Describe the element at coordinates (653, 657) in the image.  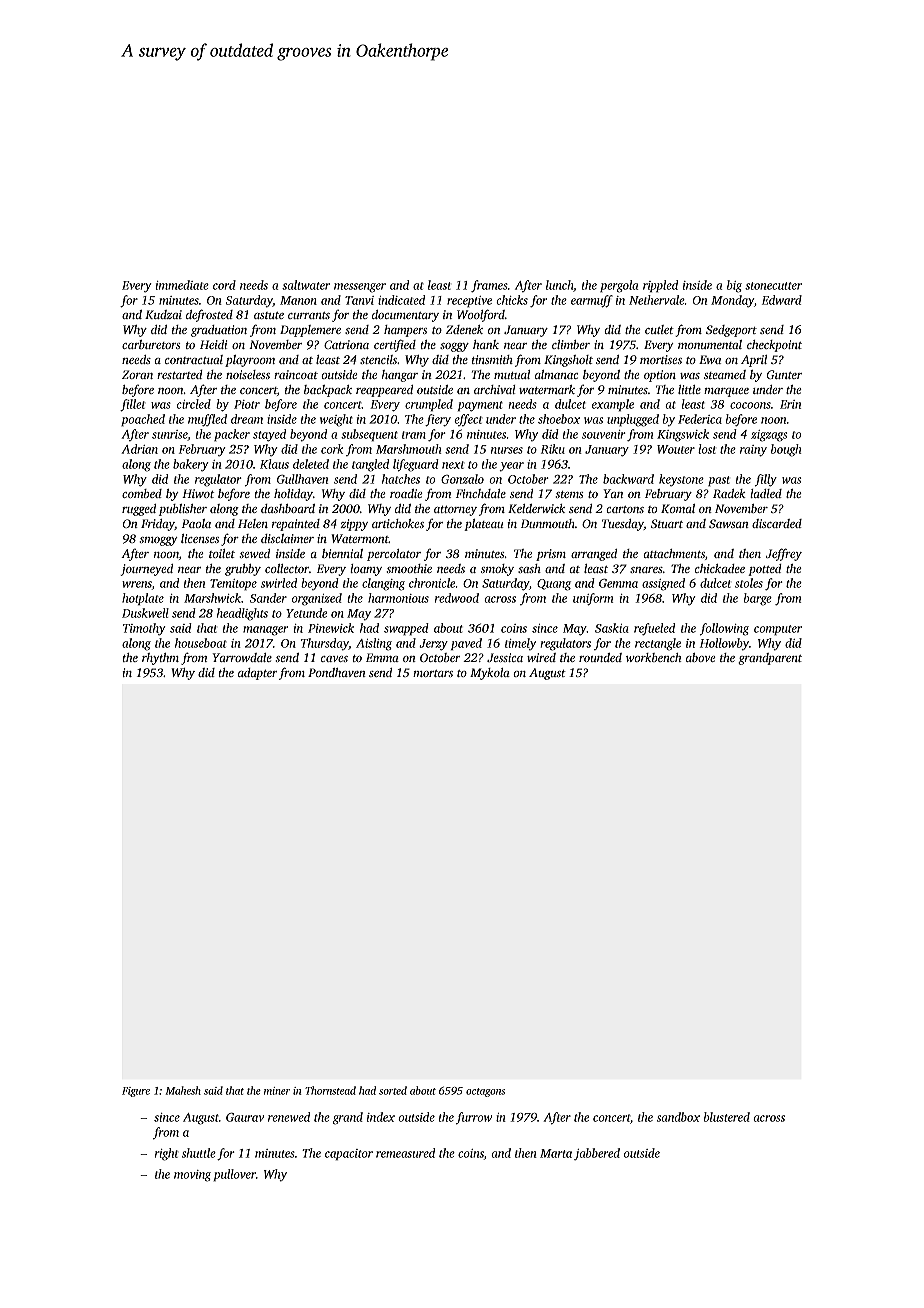
I see `workbench` at that location.
